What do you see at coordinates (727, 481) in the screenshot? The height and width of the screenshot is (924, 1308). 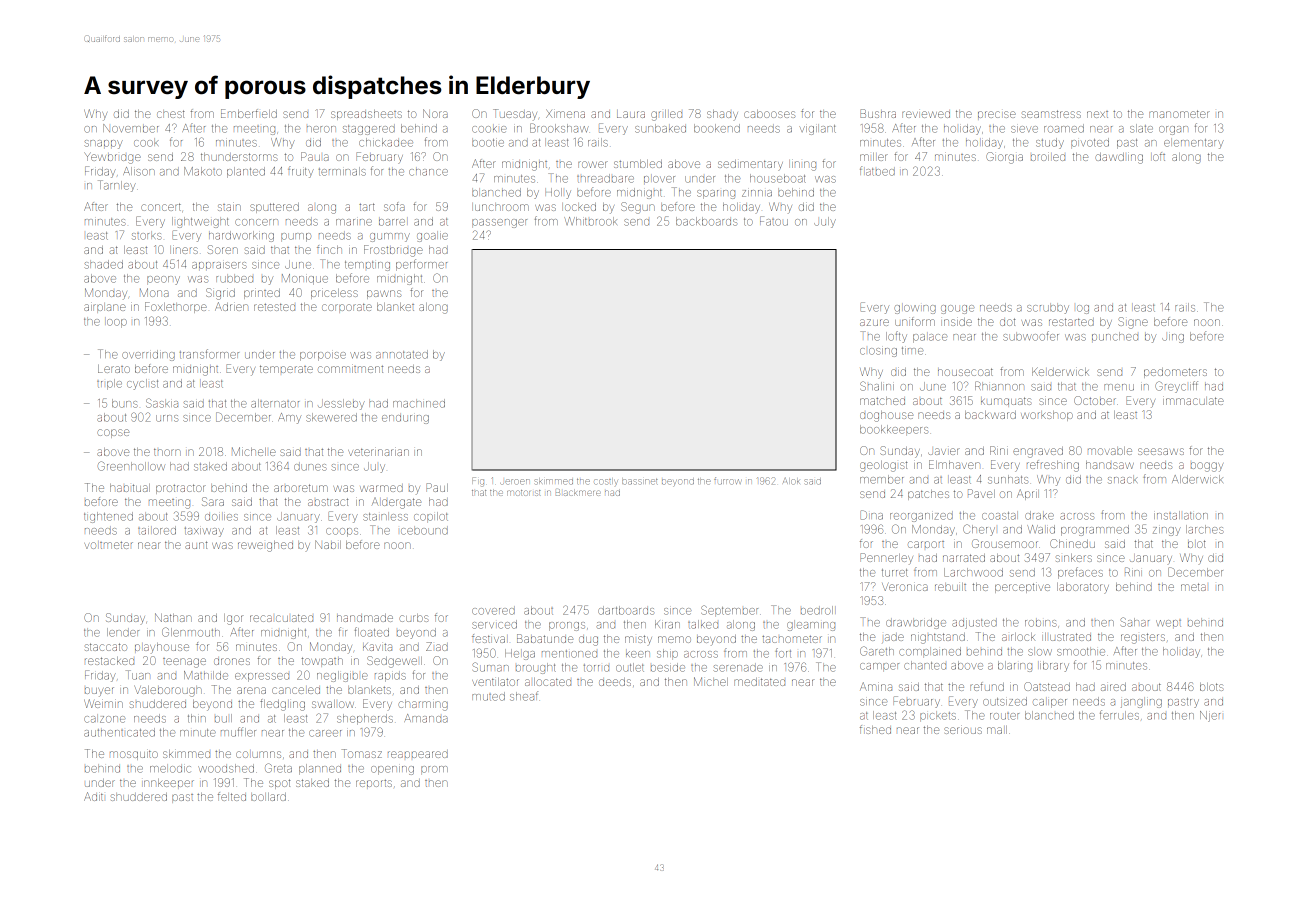 I see `furrow` at bounding box center [727, 481].
